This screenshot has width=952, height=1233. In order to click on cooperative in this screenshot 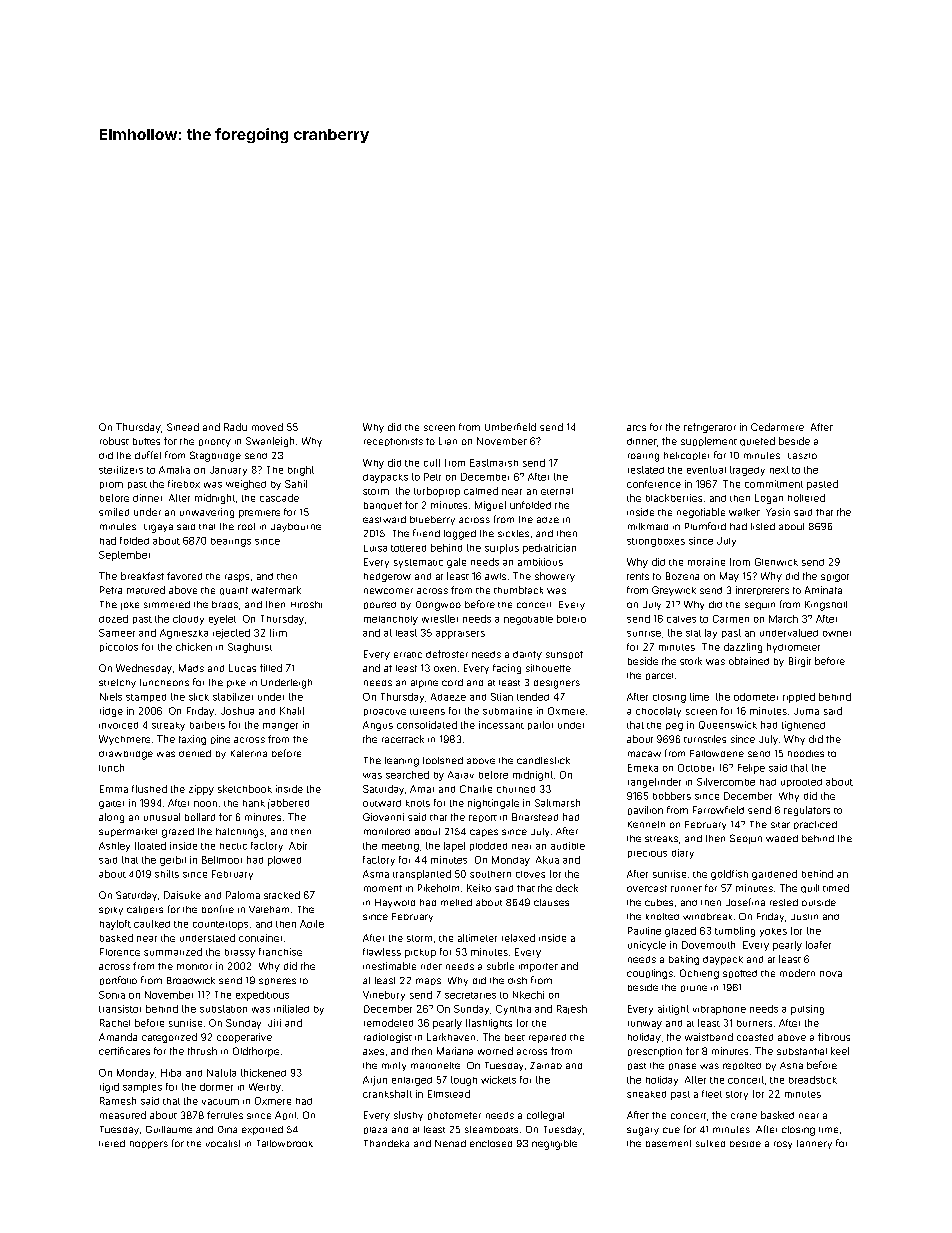, I will do `click(244, 1038)`.
